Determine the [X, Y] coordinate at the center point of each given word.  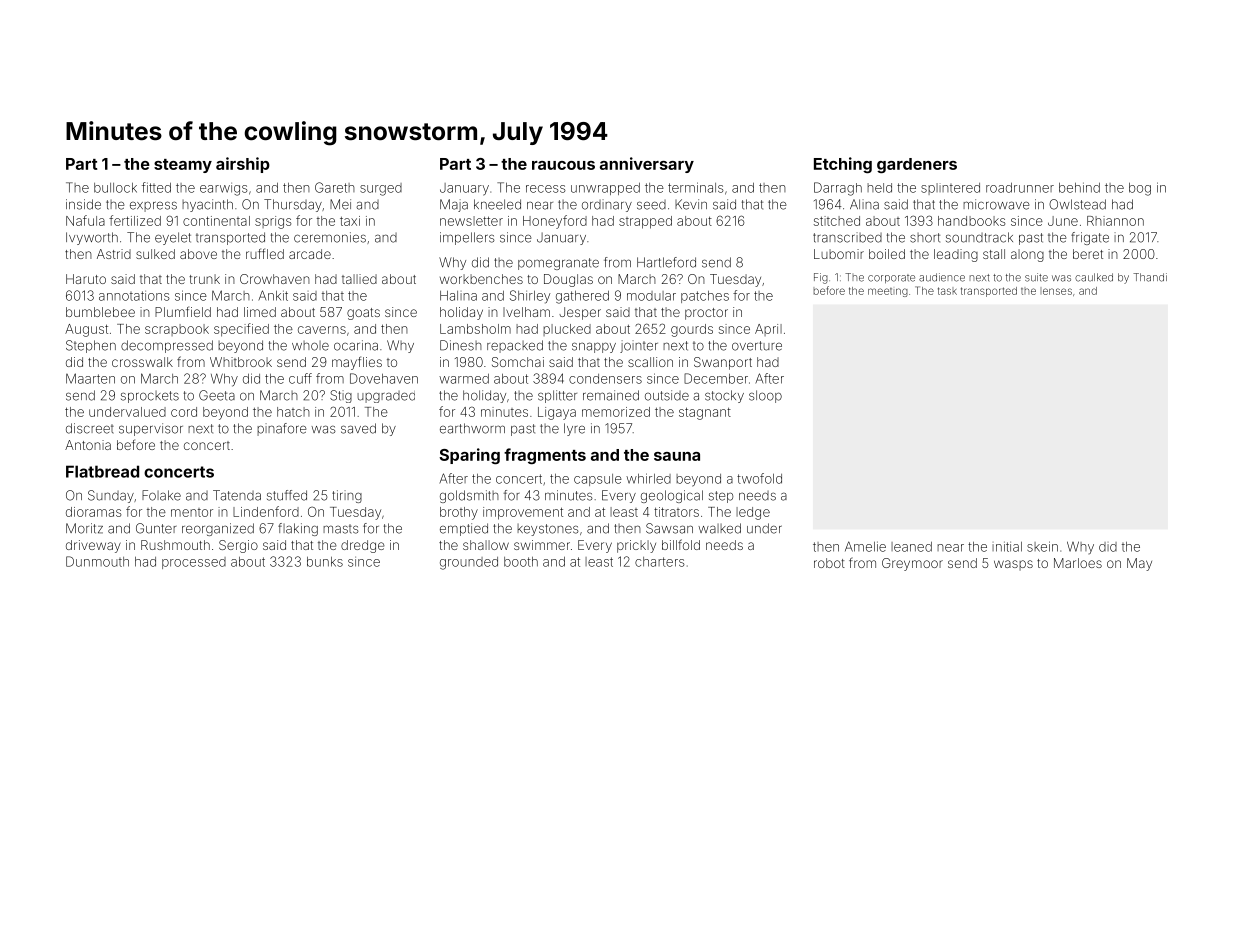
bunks [325, 562]
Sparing [469, 456]
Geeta [217, 395]
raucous [563, 165]
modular [651, 296]
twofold [759, 478]
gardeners [917, 165]
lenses [1056, 291]
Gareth [335, 187]
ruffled [265, 253]
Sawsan [669, 528]
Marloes [1078, 563]
